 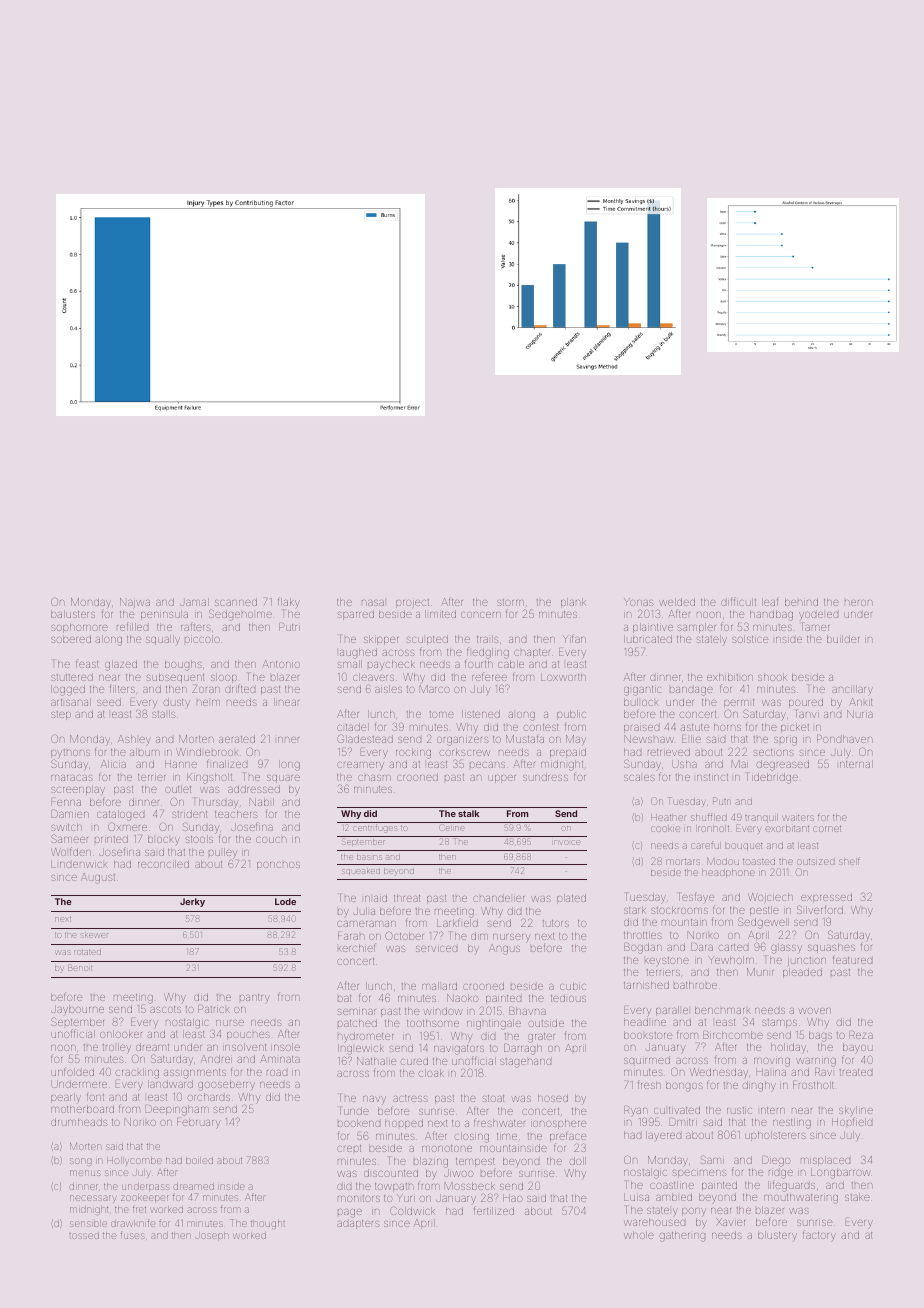 What do you see at coordinates (373, 677) in the screenshot?
I see `cleavers` at bounding box center [373, 677].
